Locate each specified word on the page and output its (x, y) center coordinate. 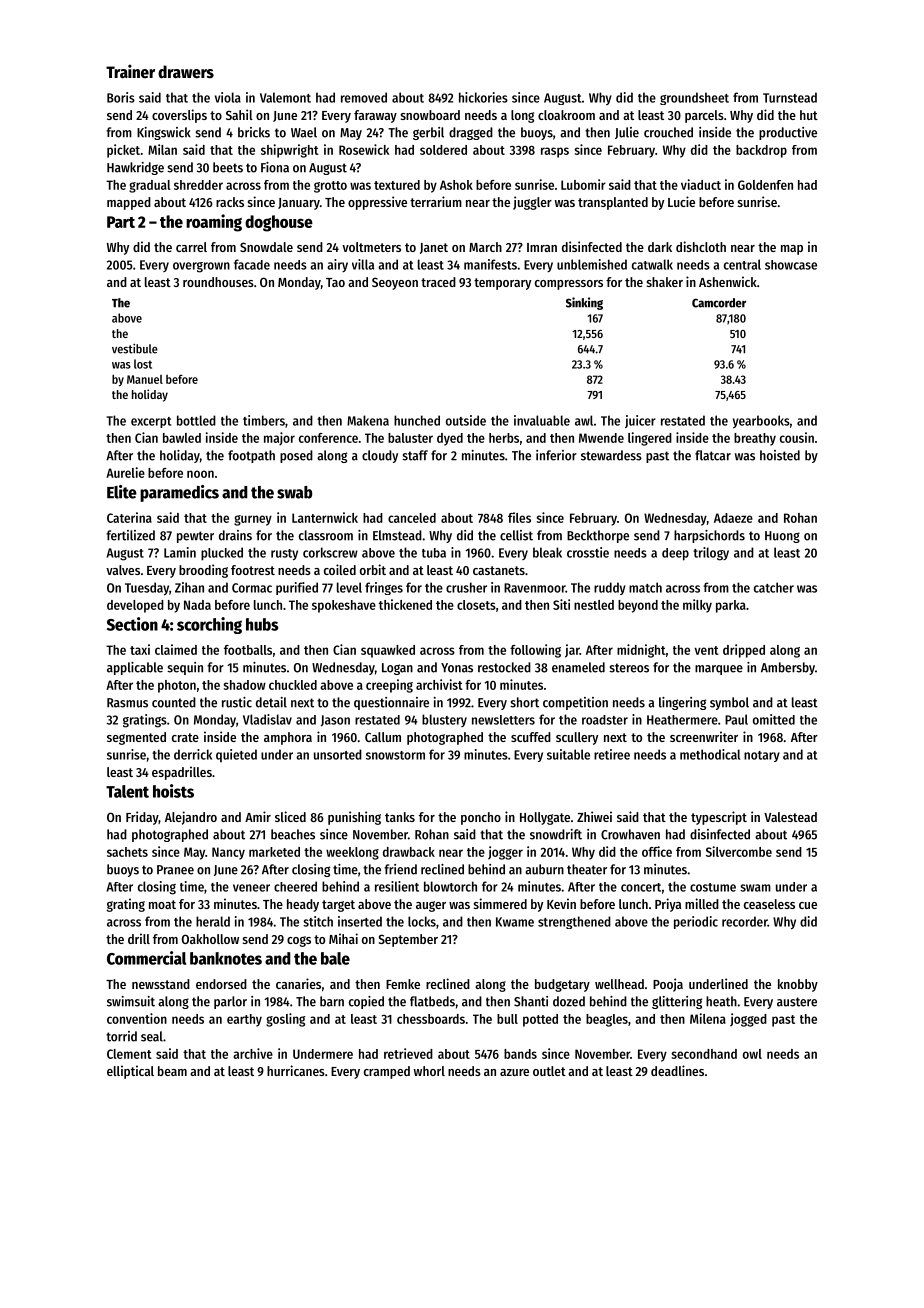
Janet (434, 248)
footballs (248, 650)
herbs (504, 438)
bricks (254, 132)
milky (697, 606)
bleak (547, 552)
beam (172, 1071)
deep (675, 554)
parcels (704, 116)
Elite (122, 492)
